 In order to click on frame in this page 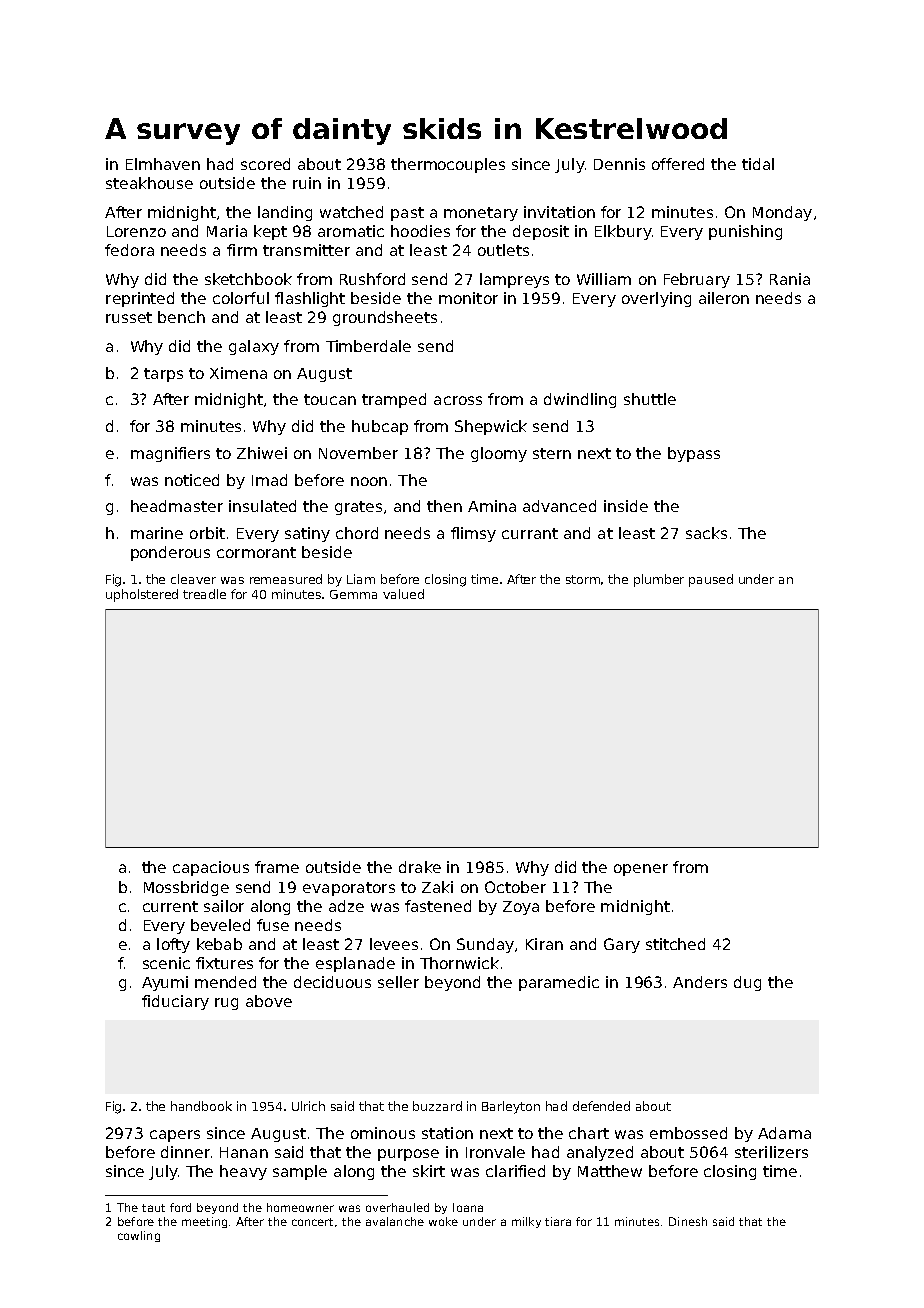, I will do `click(277, 867)`.
